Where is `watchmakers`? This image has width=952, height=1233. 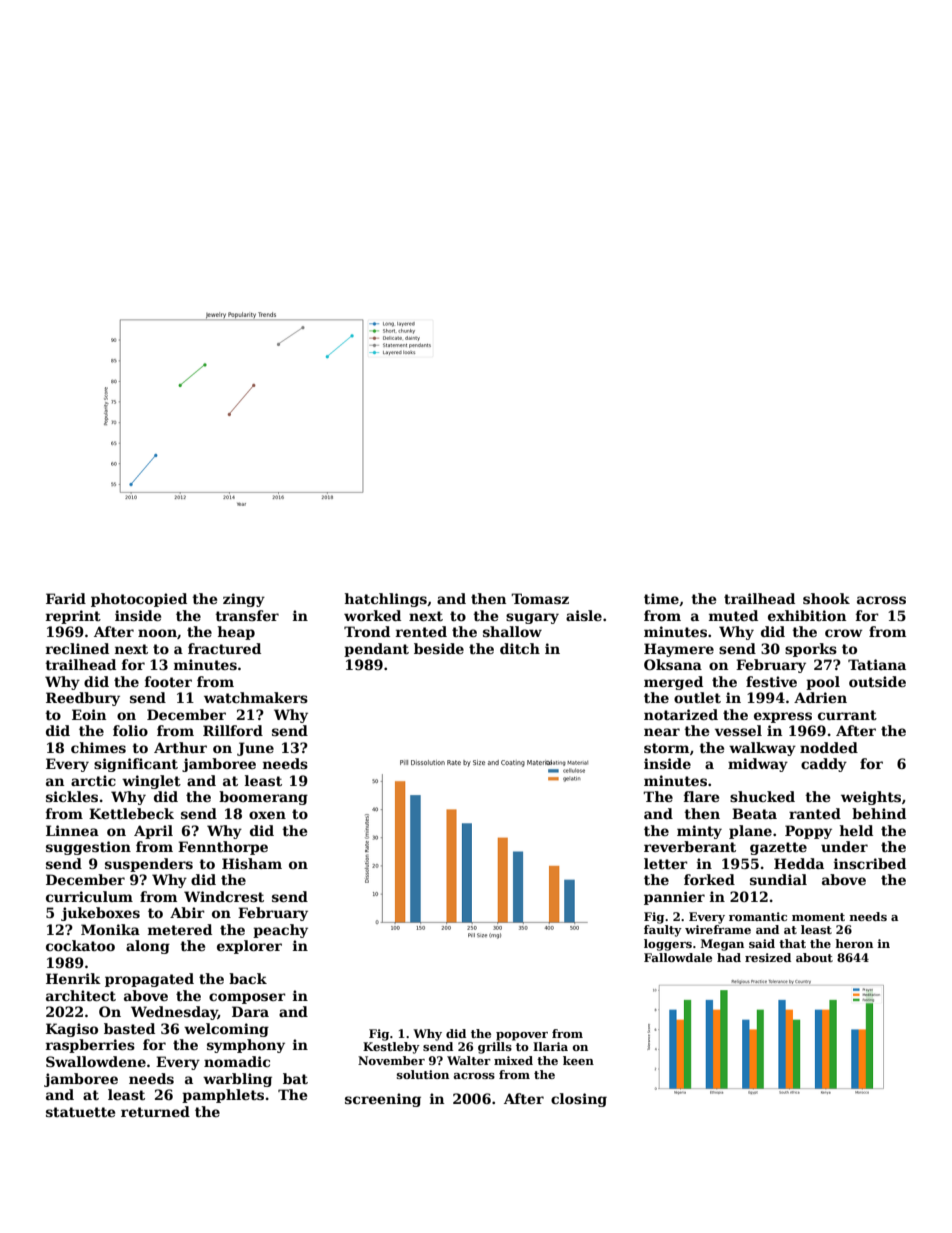
watchmakers is located at coordinates (256, 697).
